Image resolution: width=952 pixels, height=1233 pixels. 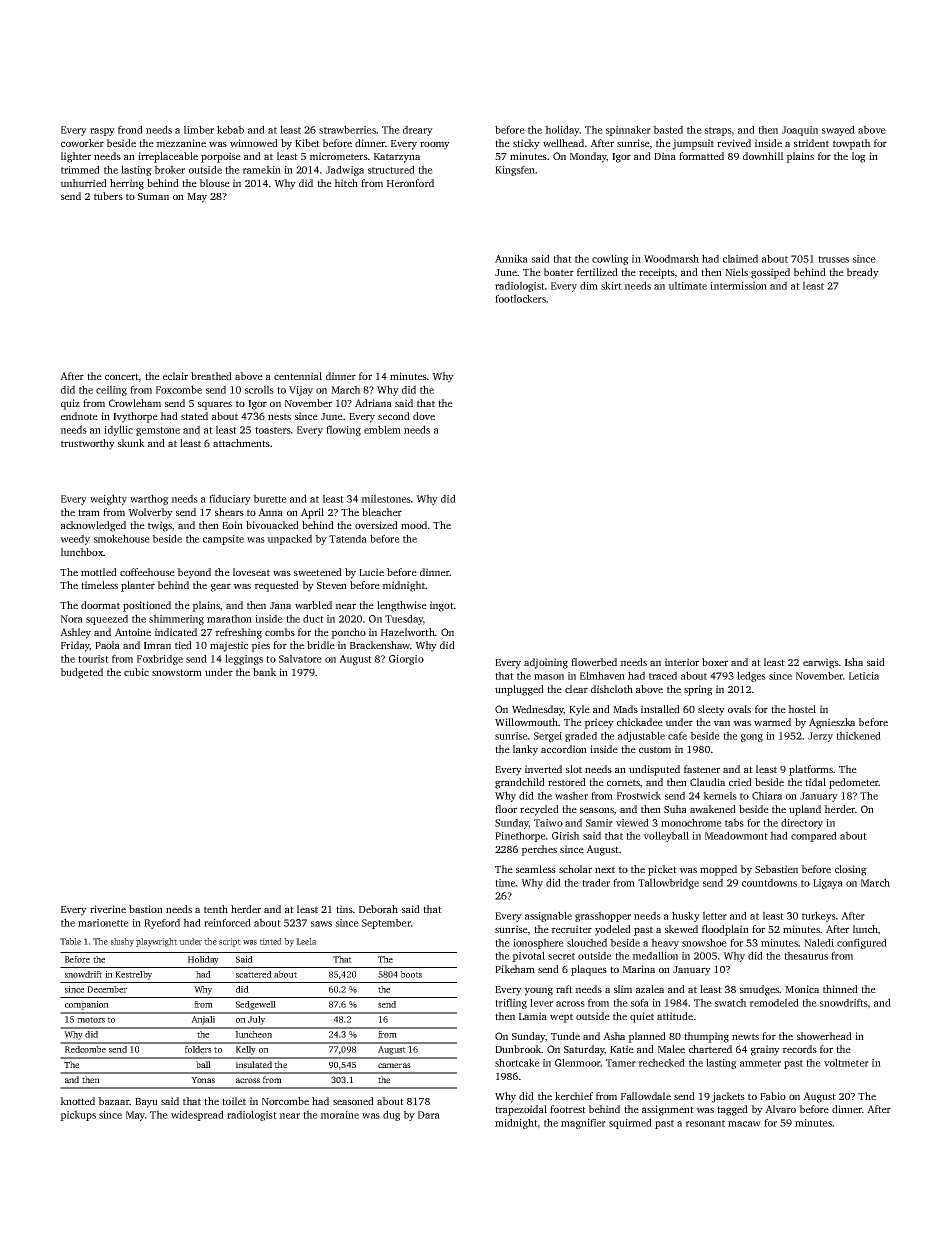 What do you see at coordinates (211, 376) in the screenshot?
I see `breathed` at bounding box center [211, 376].
